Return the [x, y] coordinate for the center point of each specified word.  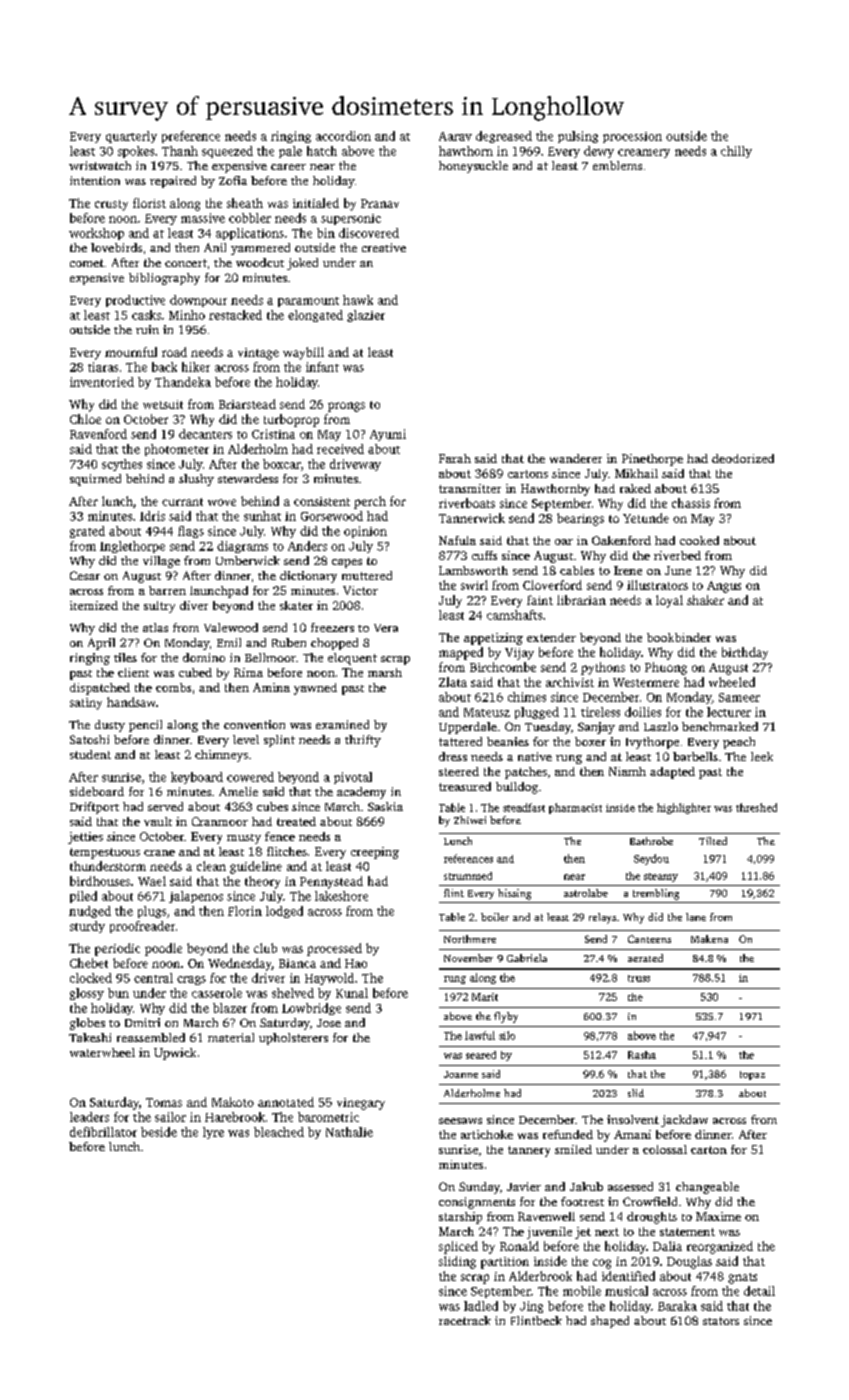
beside [159, 1132]
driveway [355, 465]
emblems [617, 165]
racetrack [465, 1320]
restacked [235, 315]
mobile [582, 1291]
